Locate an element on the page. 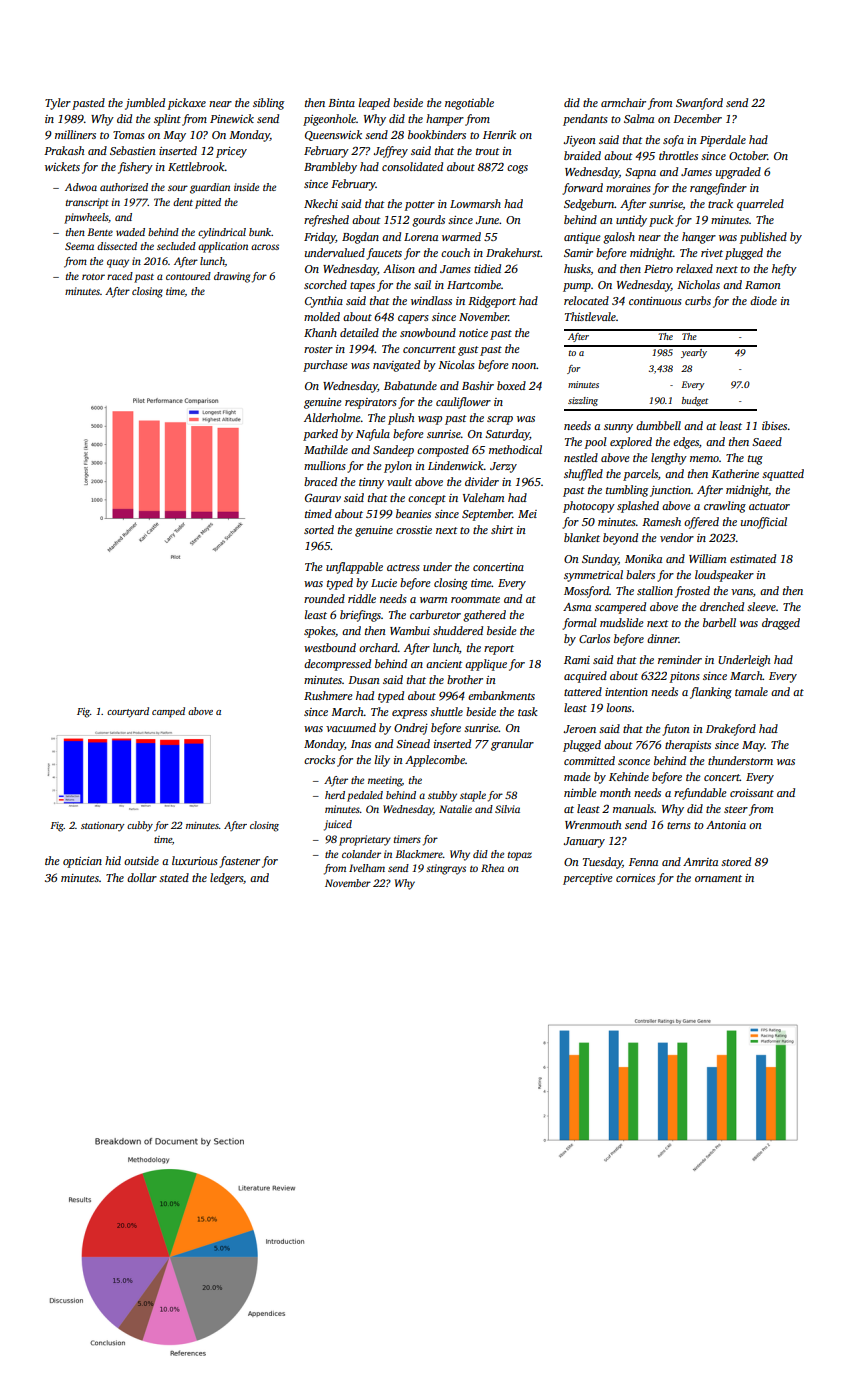 The width and height of the image is (849, 1400). ornament is located at coordinates (718, 878).
